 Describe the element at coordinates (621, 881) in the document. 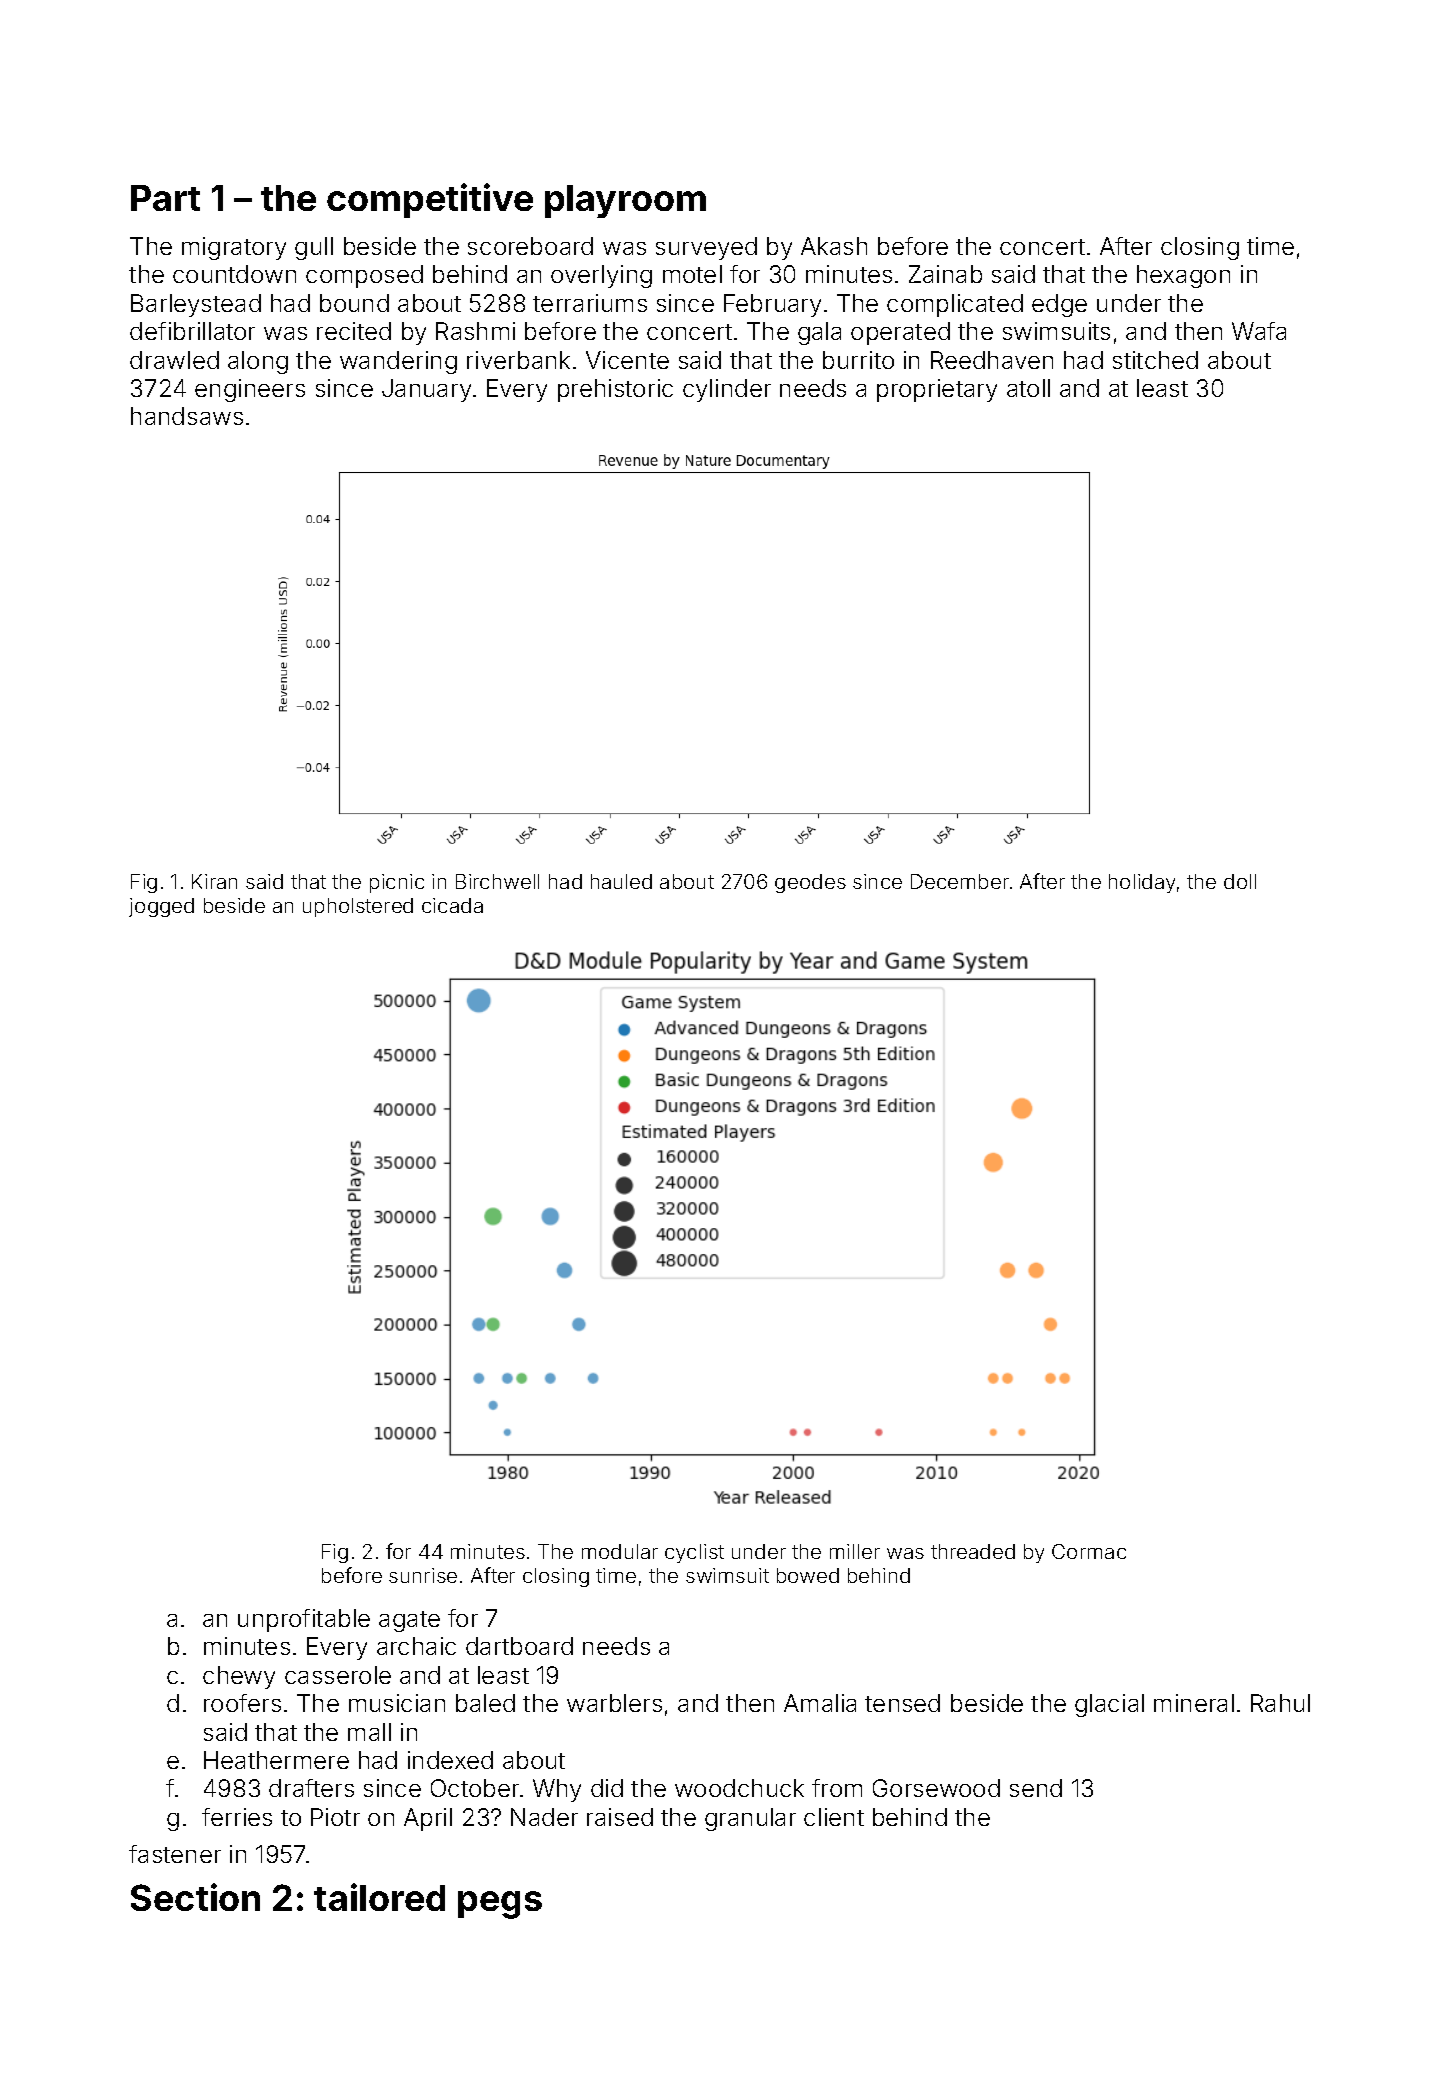

I see `hauled` at that location.
